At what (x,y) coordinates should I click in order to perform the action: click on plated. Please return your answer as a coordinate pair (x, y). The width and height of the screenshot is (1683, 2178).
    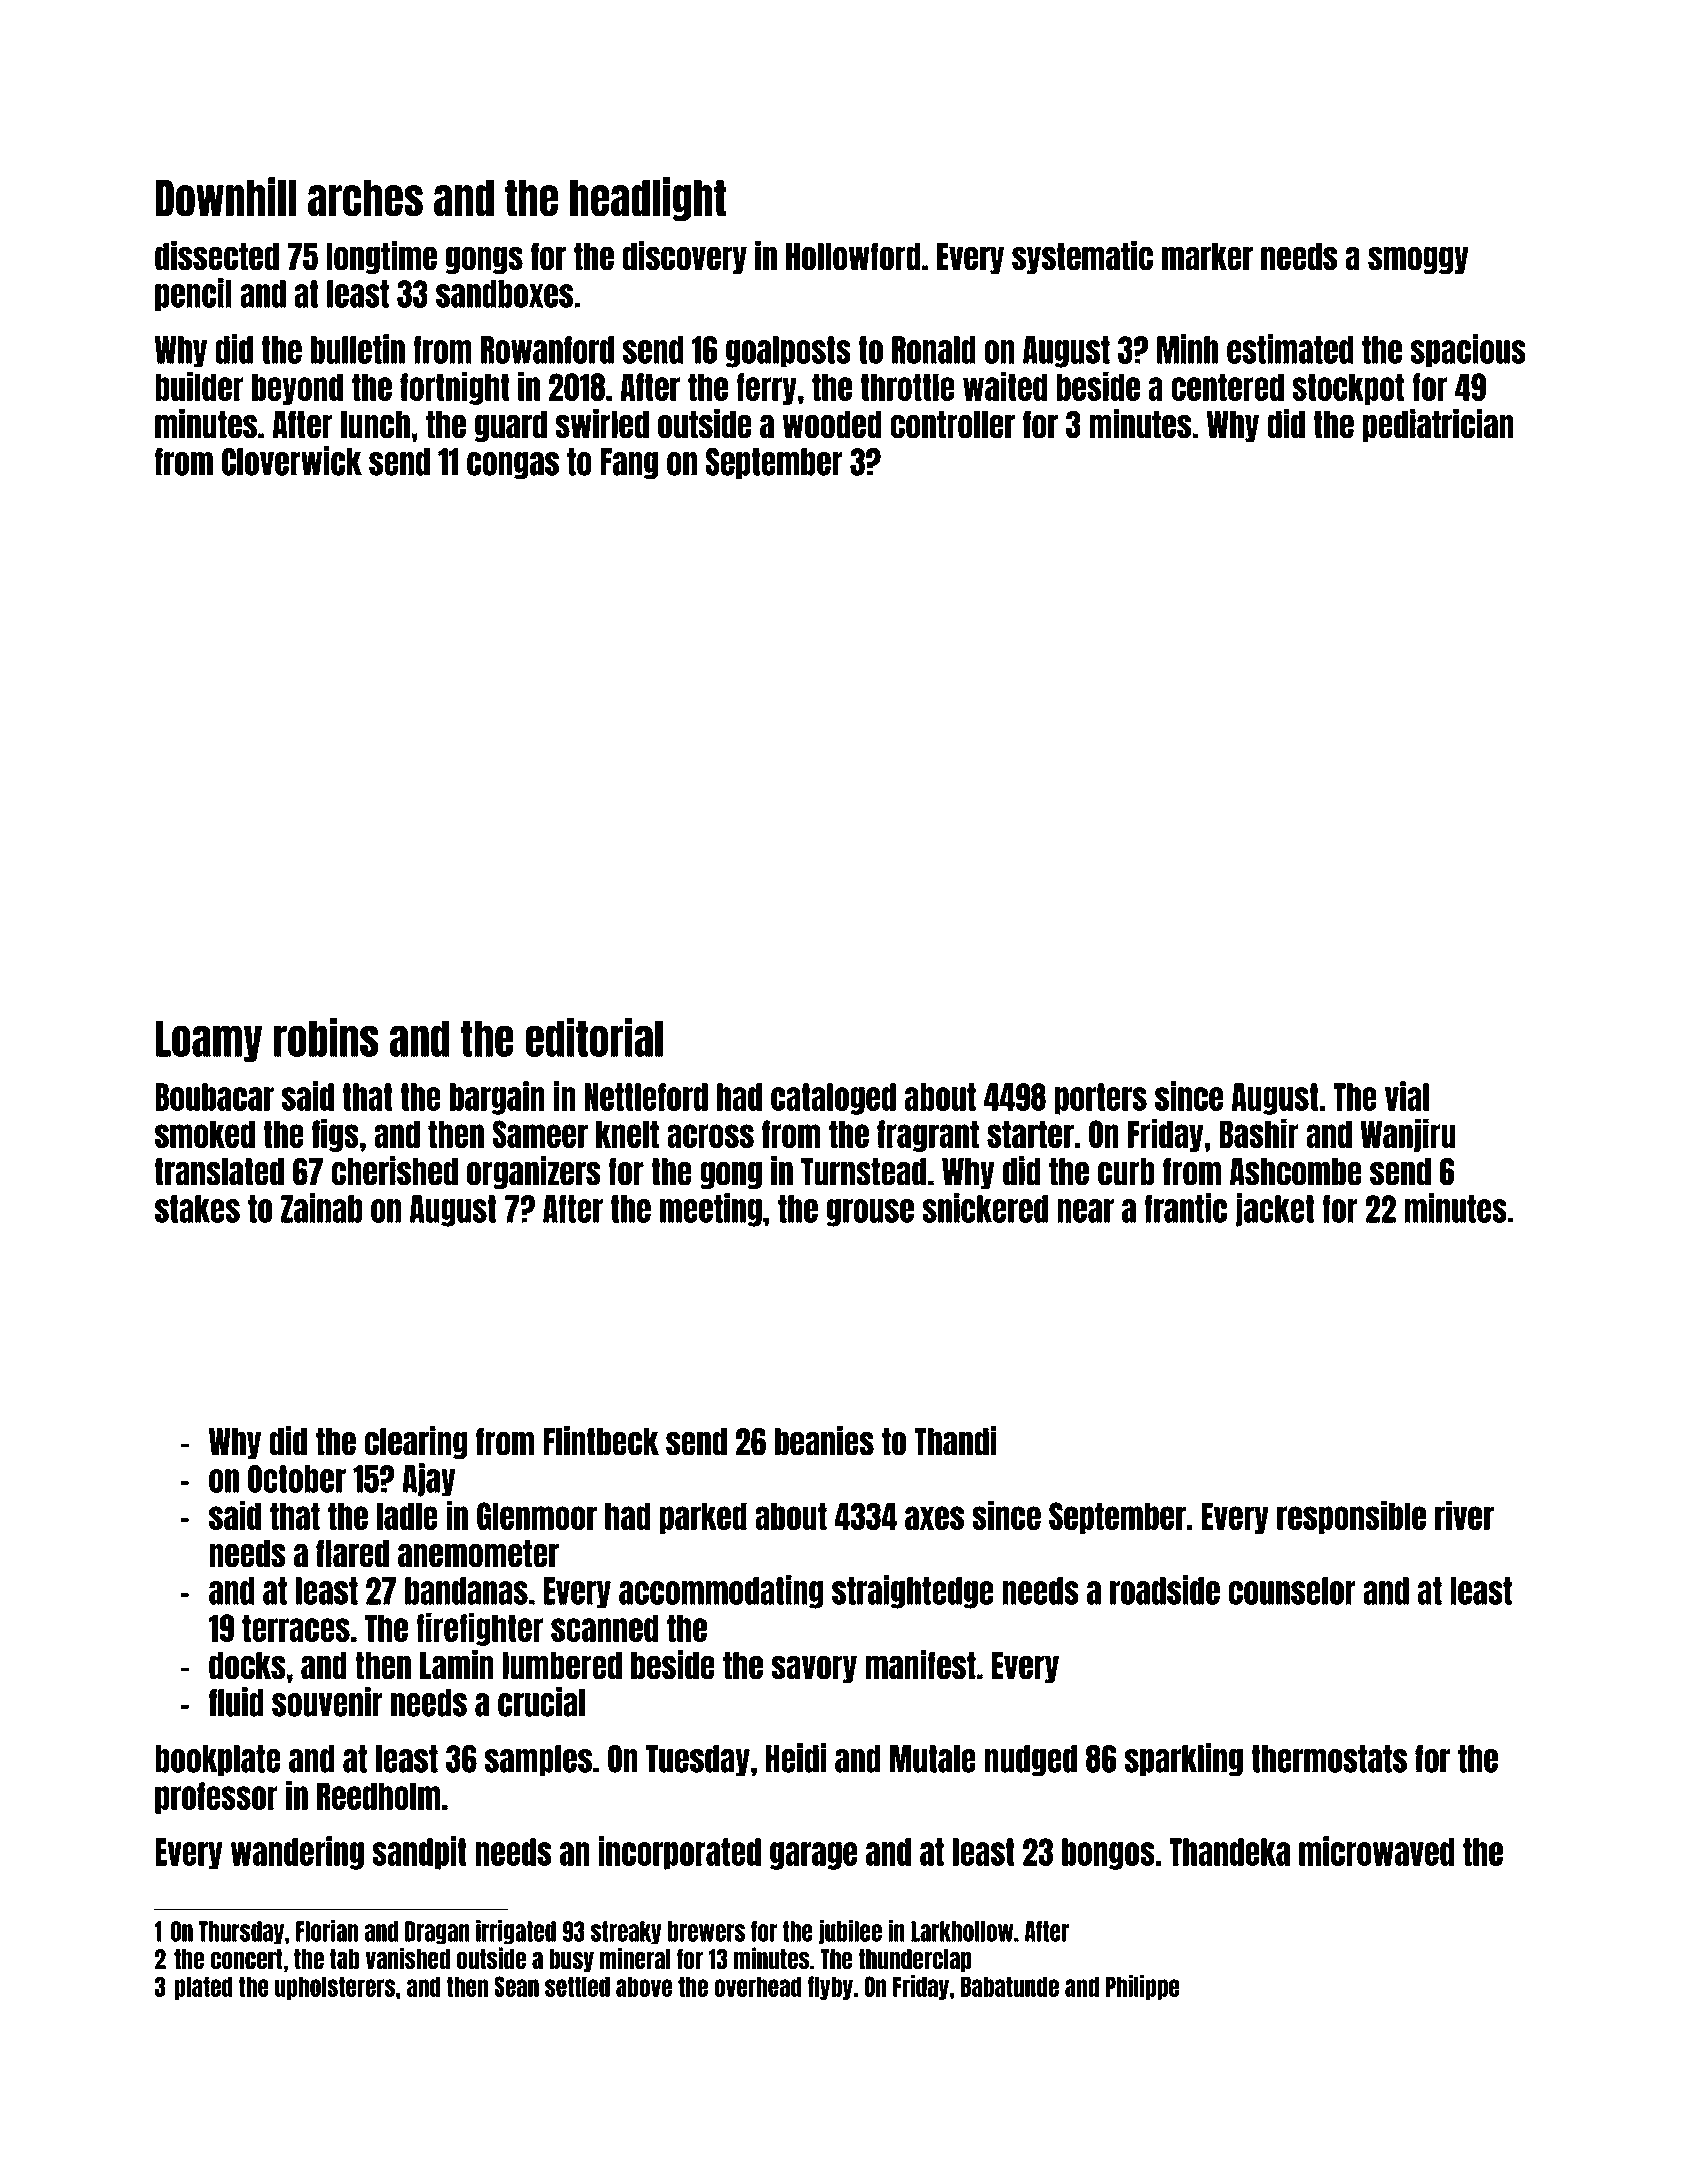
    Looking at the image, I should click on (204, 1988).
